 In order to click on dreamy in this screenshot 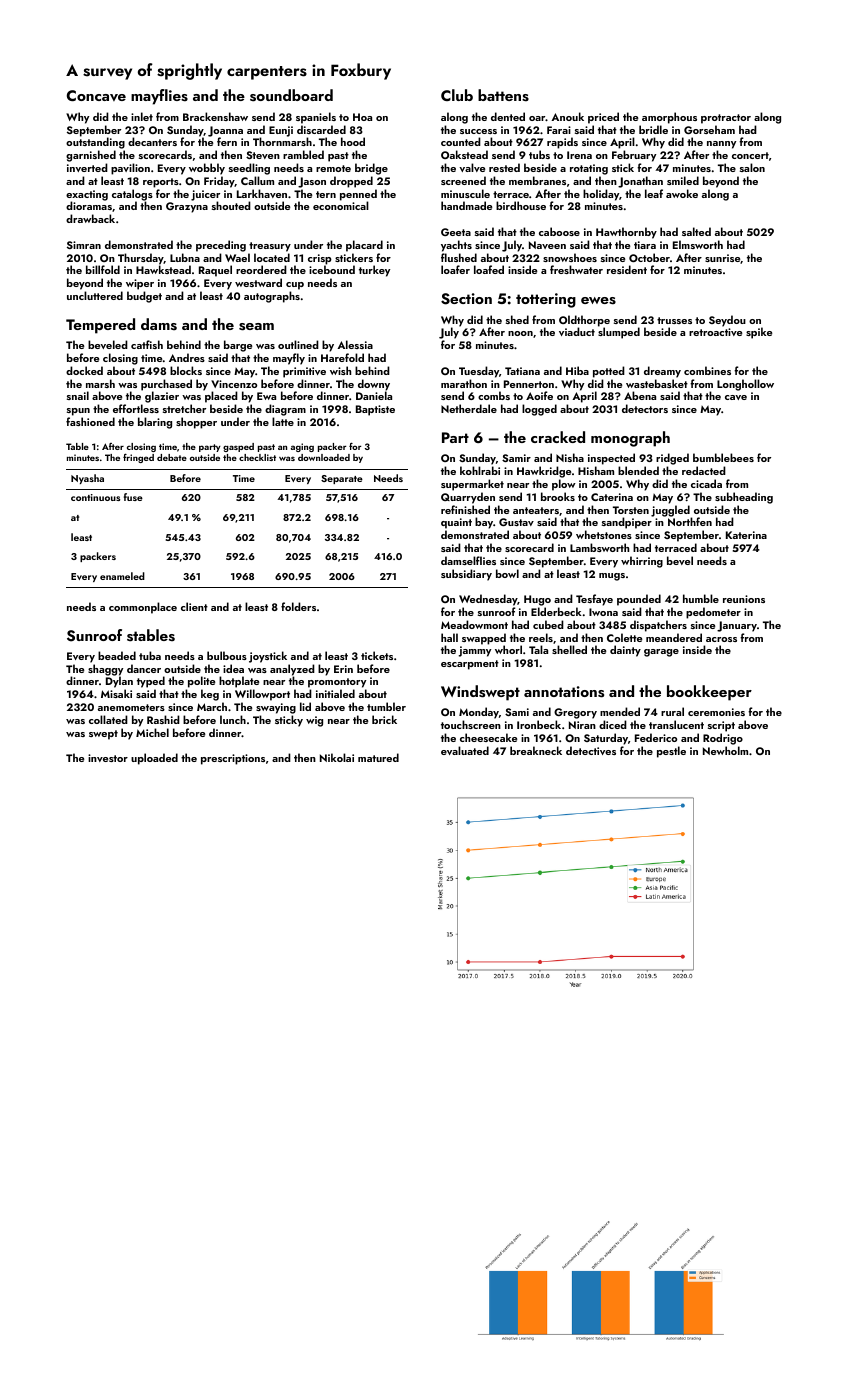, I will do `click(662, 372)`.
